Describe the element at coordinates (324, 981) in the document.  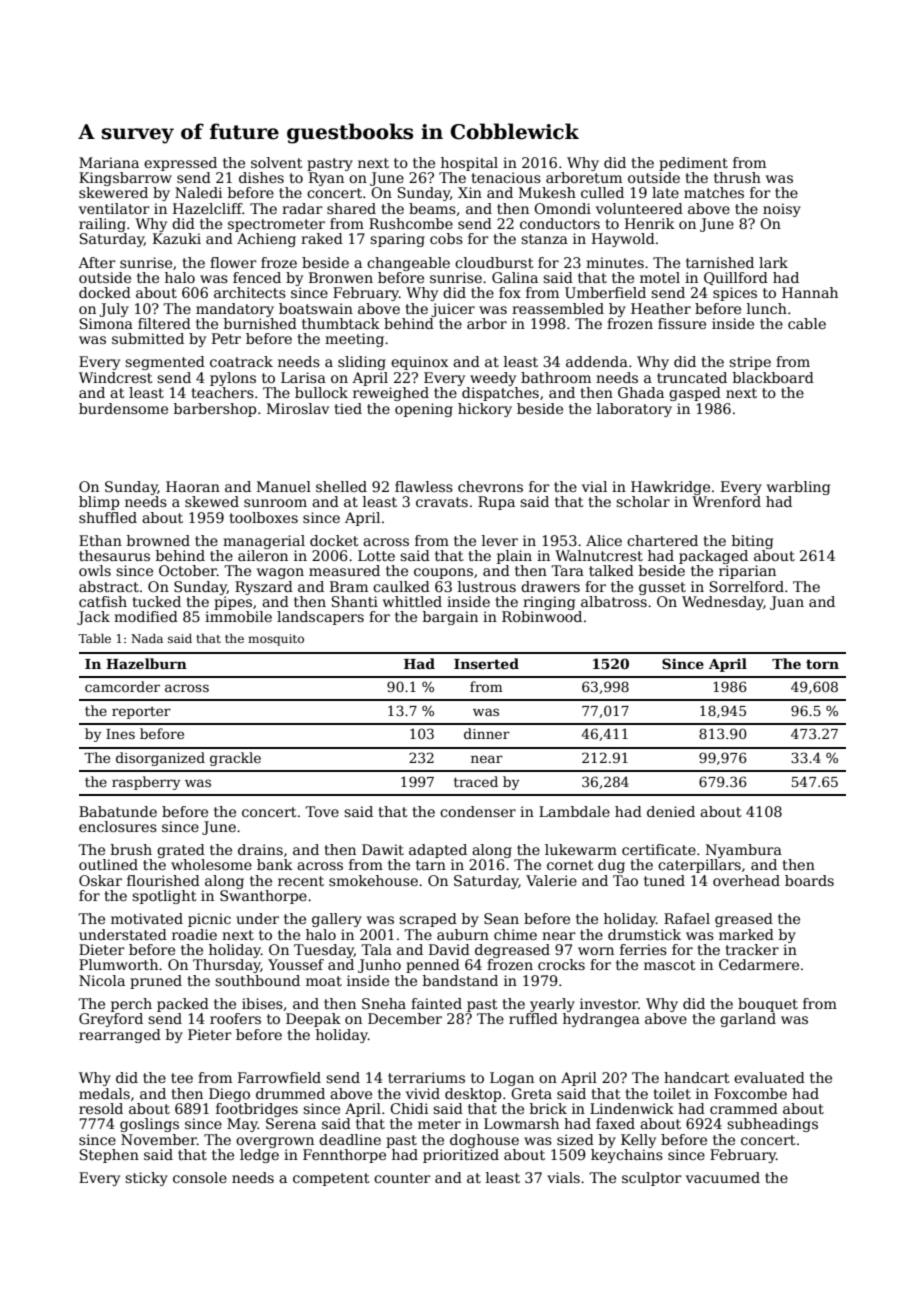
I see `moat` at that location.
